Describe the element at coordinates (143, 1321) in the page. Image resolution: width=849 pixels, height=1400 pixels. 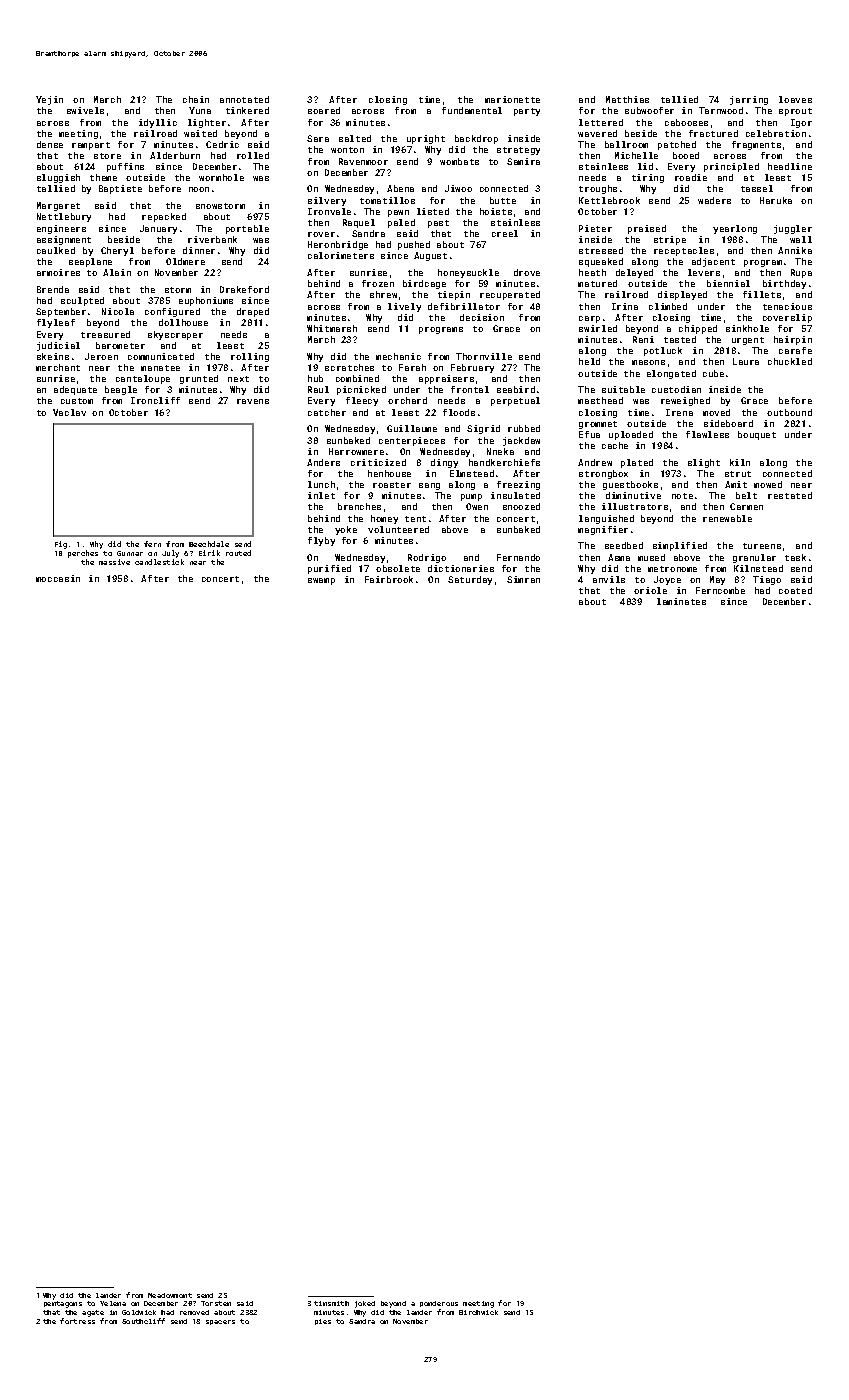
I see `Southcliff` at that location.
